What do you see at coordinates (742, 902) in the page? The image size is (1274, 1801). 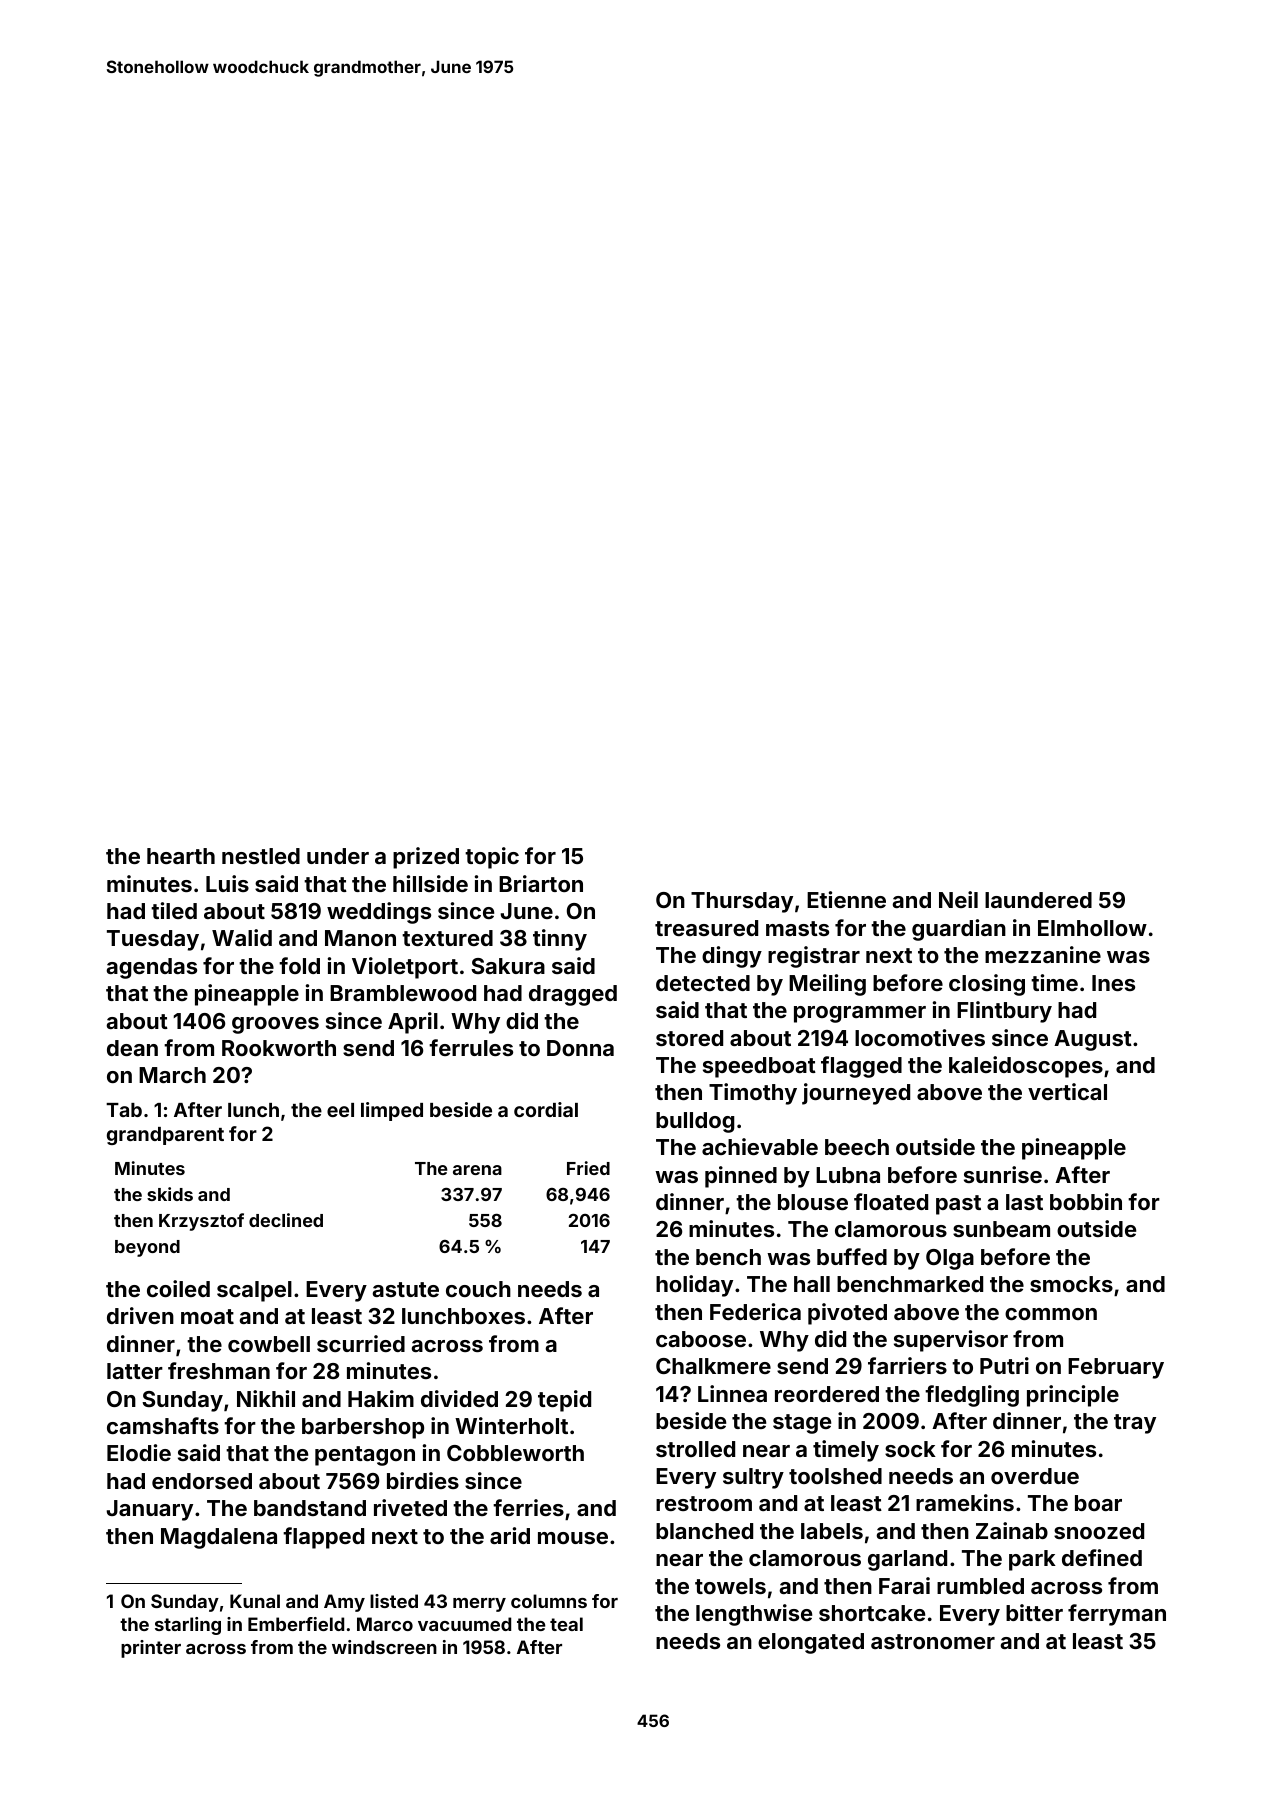 I see `Thursday` at bounding box center [742, 902].
